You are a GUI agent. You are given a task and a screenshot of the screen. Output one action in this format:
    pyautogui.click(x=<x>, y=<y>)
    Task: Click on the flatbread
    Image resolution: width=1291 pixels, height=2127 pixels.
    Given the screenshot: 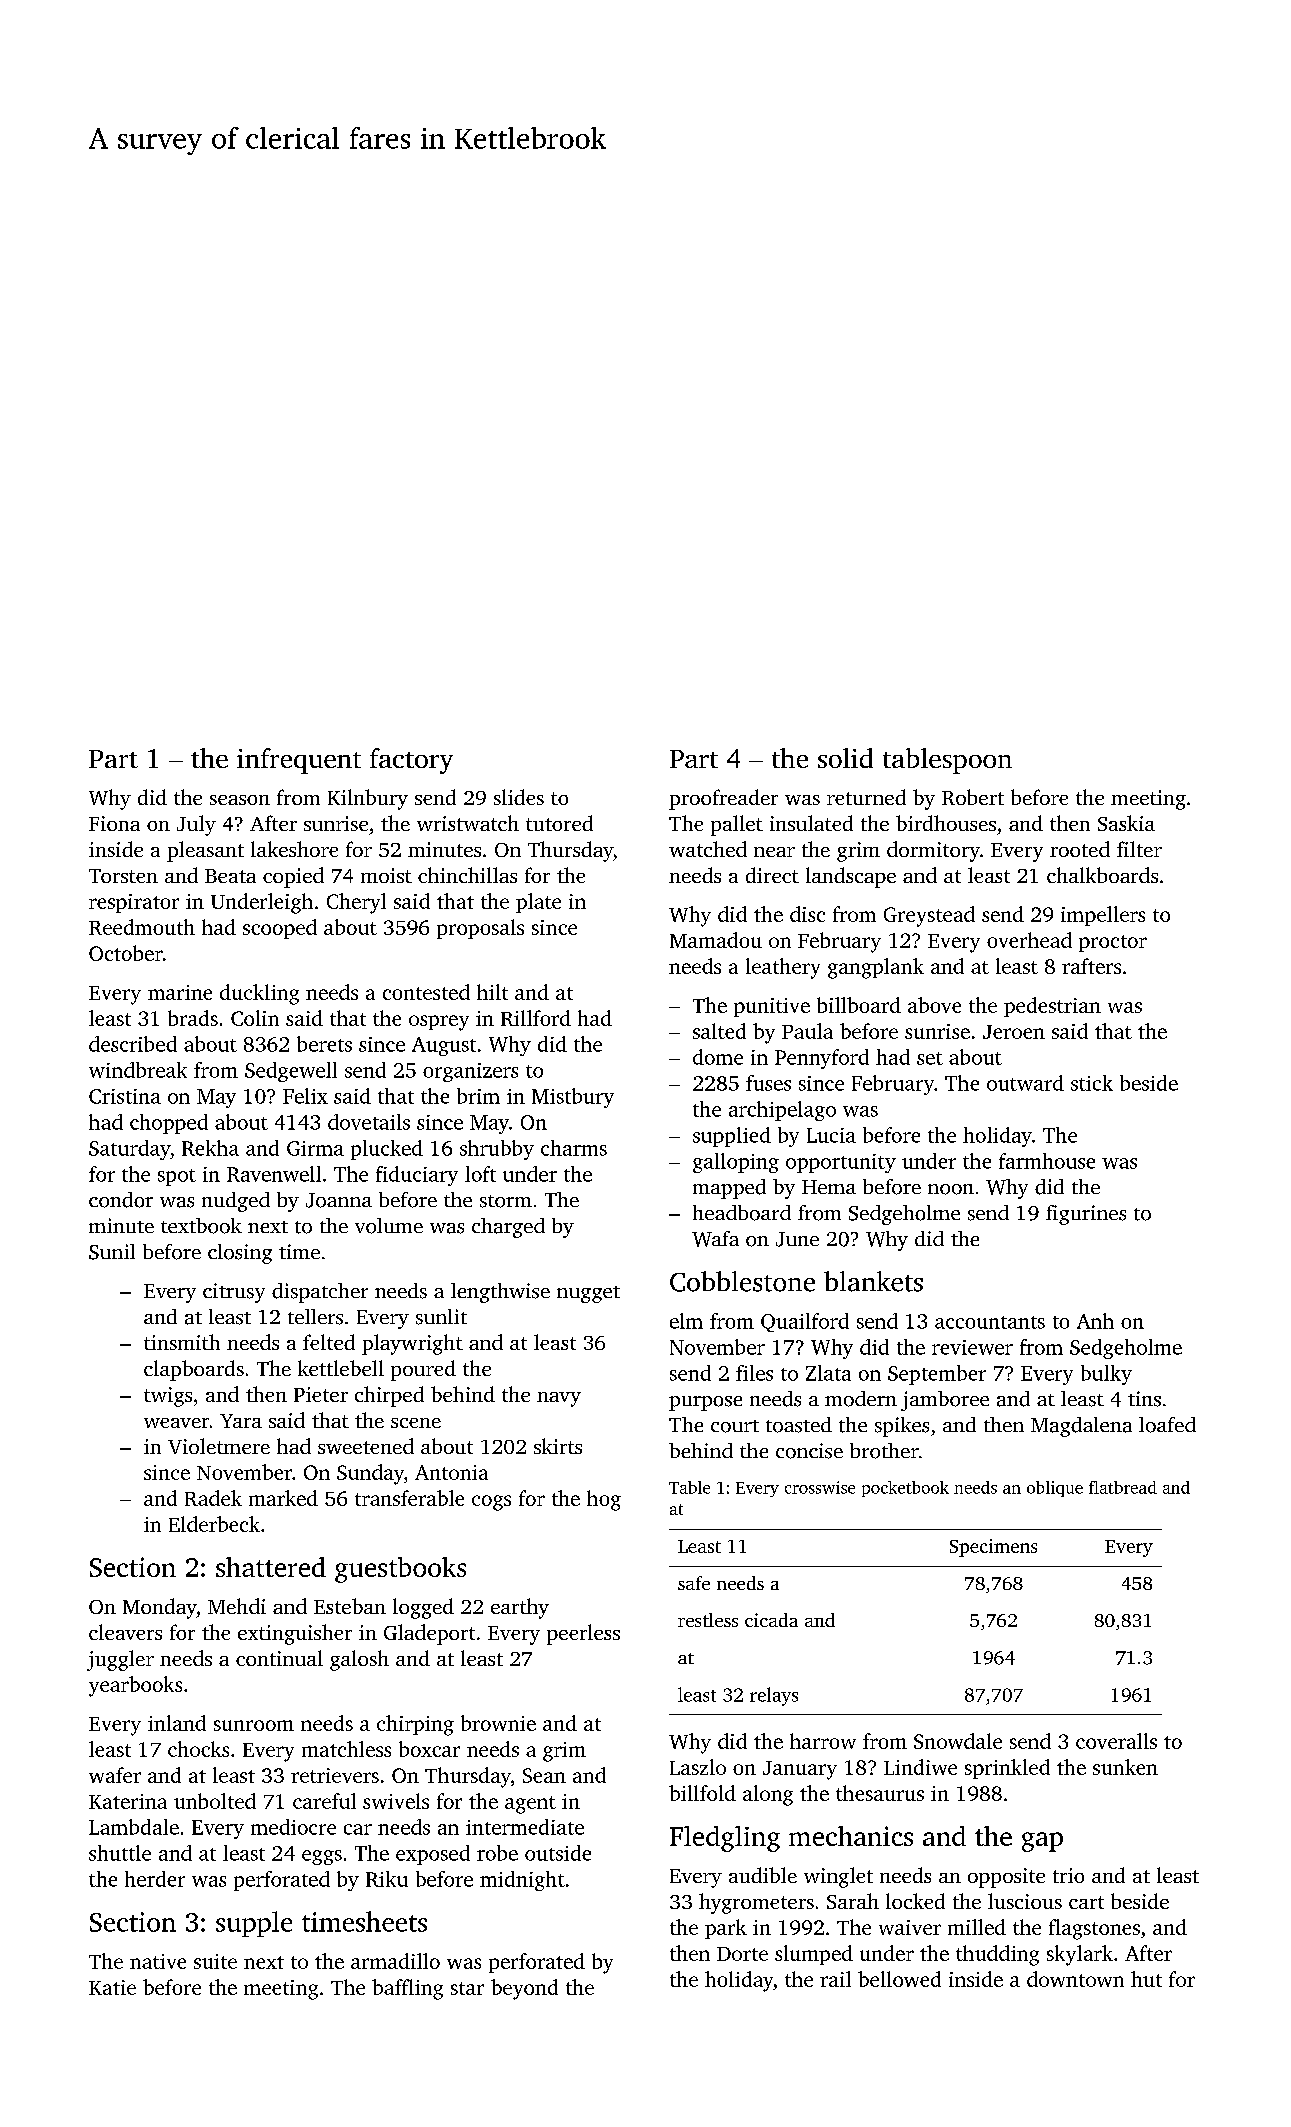 What is the action you would take?
    pyautogui.click(x=1123, y=1487)
